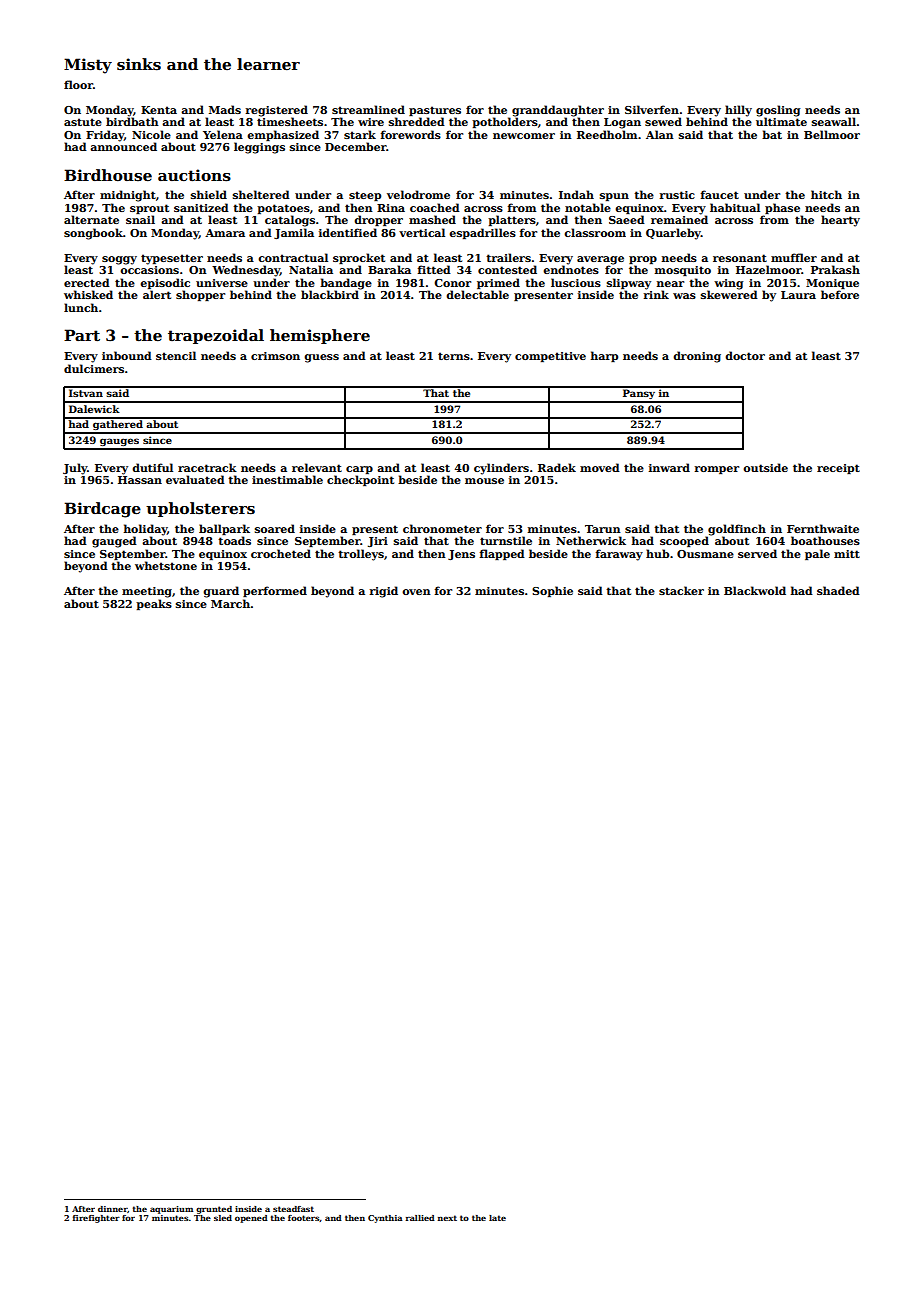 The height and width of the document is (1308, 924). Describe the element at coordinates (420, 1218) in the document. I see `rallied` at that location.
